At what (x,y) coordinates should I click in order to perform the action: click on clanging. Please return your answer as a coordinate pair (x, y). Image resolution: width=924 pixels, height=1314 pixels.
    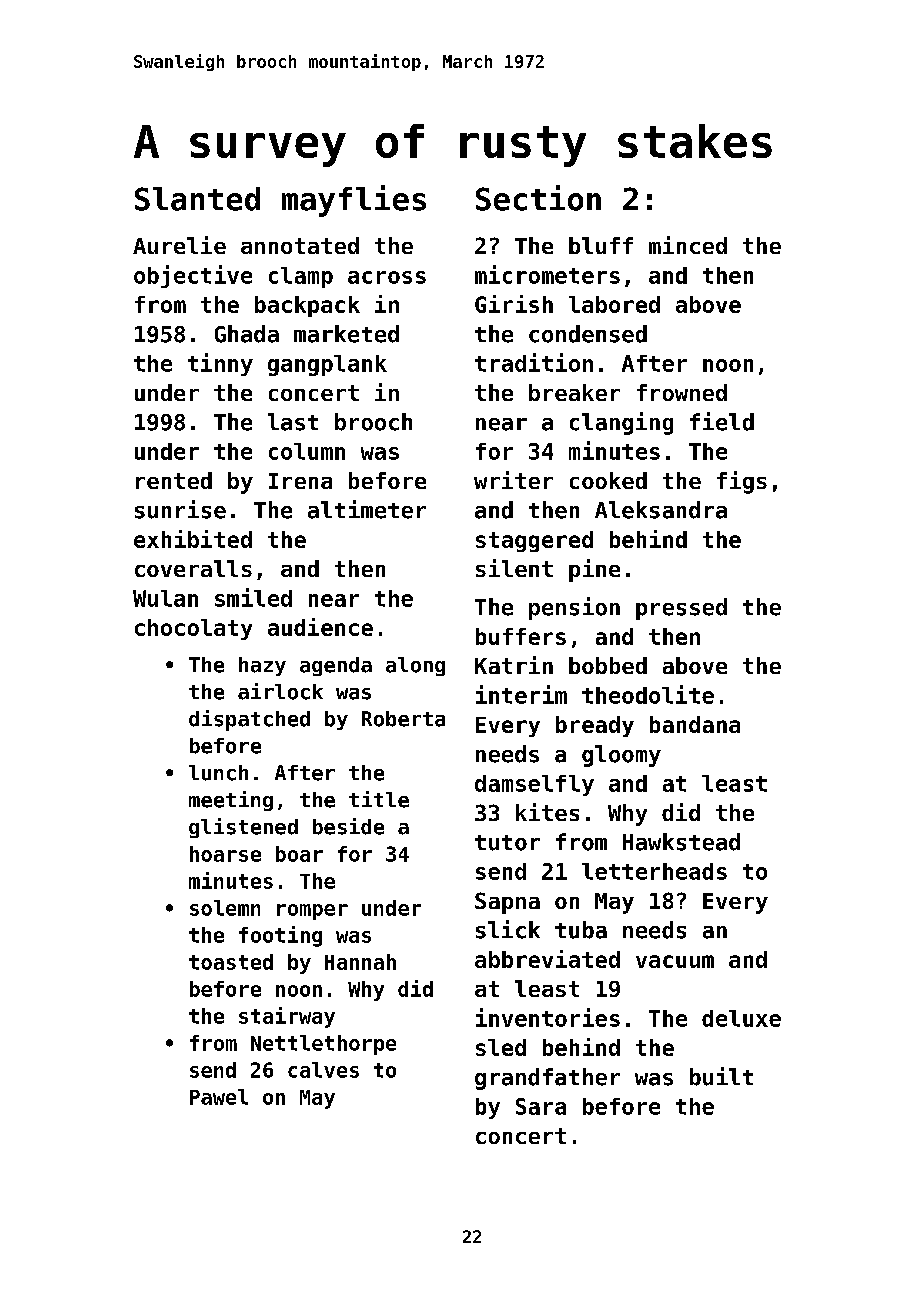
    Looking at the image, I should click on (621, 423).
